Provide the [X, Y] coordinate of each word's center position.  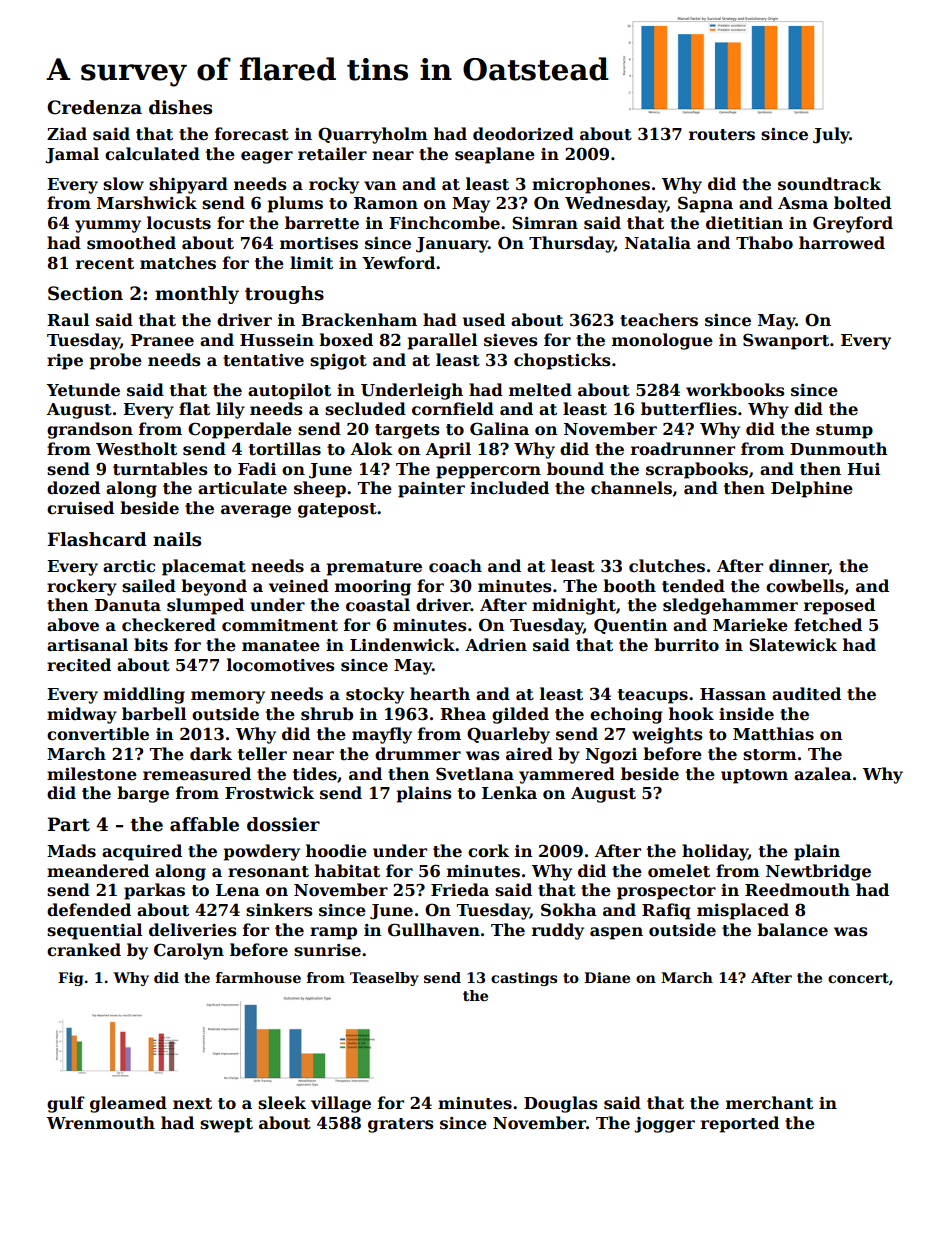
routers [722, 135]
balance [792, 930]
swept [226, 1125]
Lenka [509, 793]
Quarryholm [373, 135]
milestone [92, 774]
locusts [179, 223]
